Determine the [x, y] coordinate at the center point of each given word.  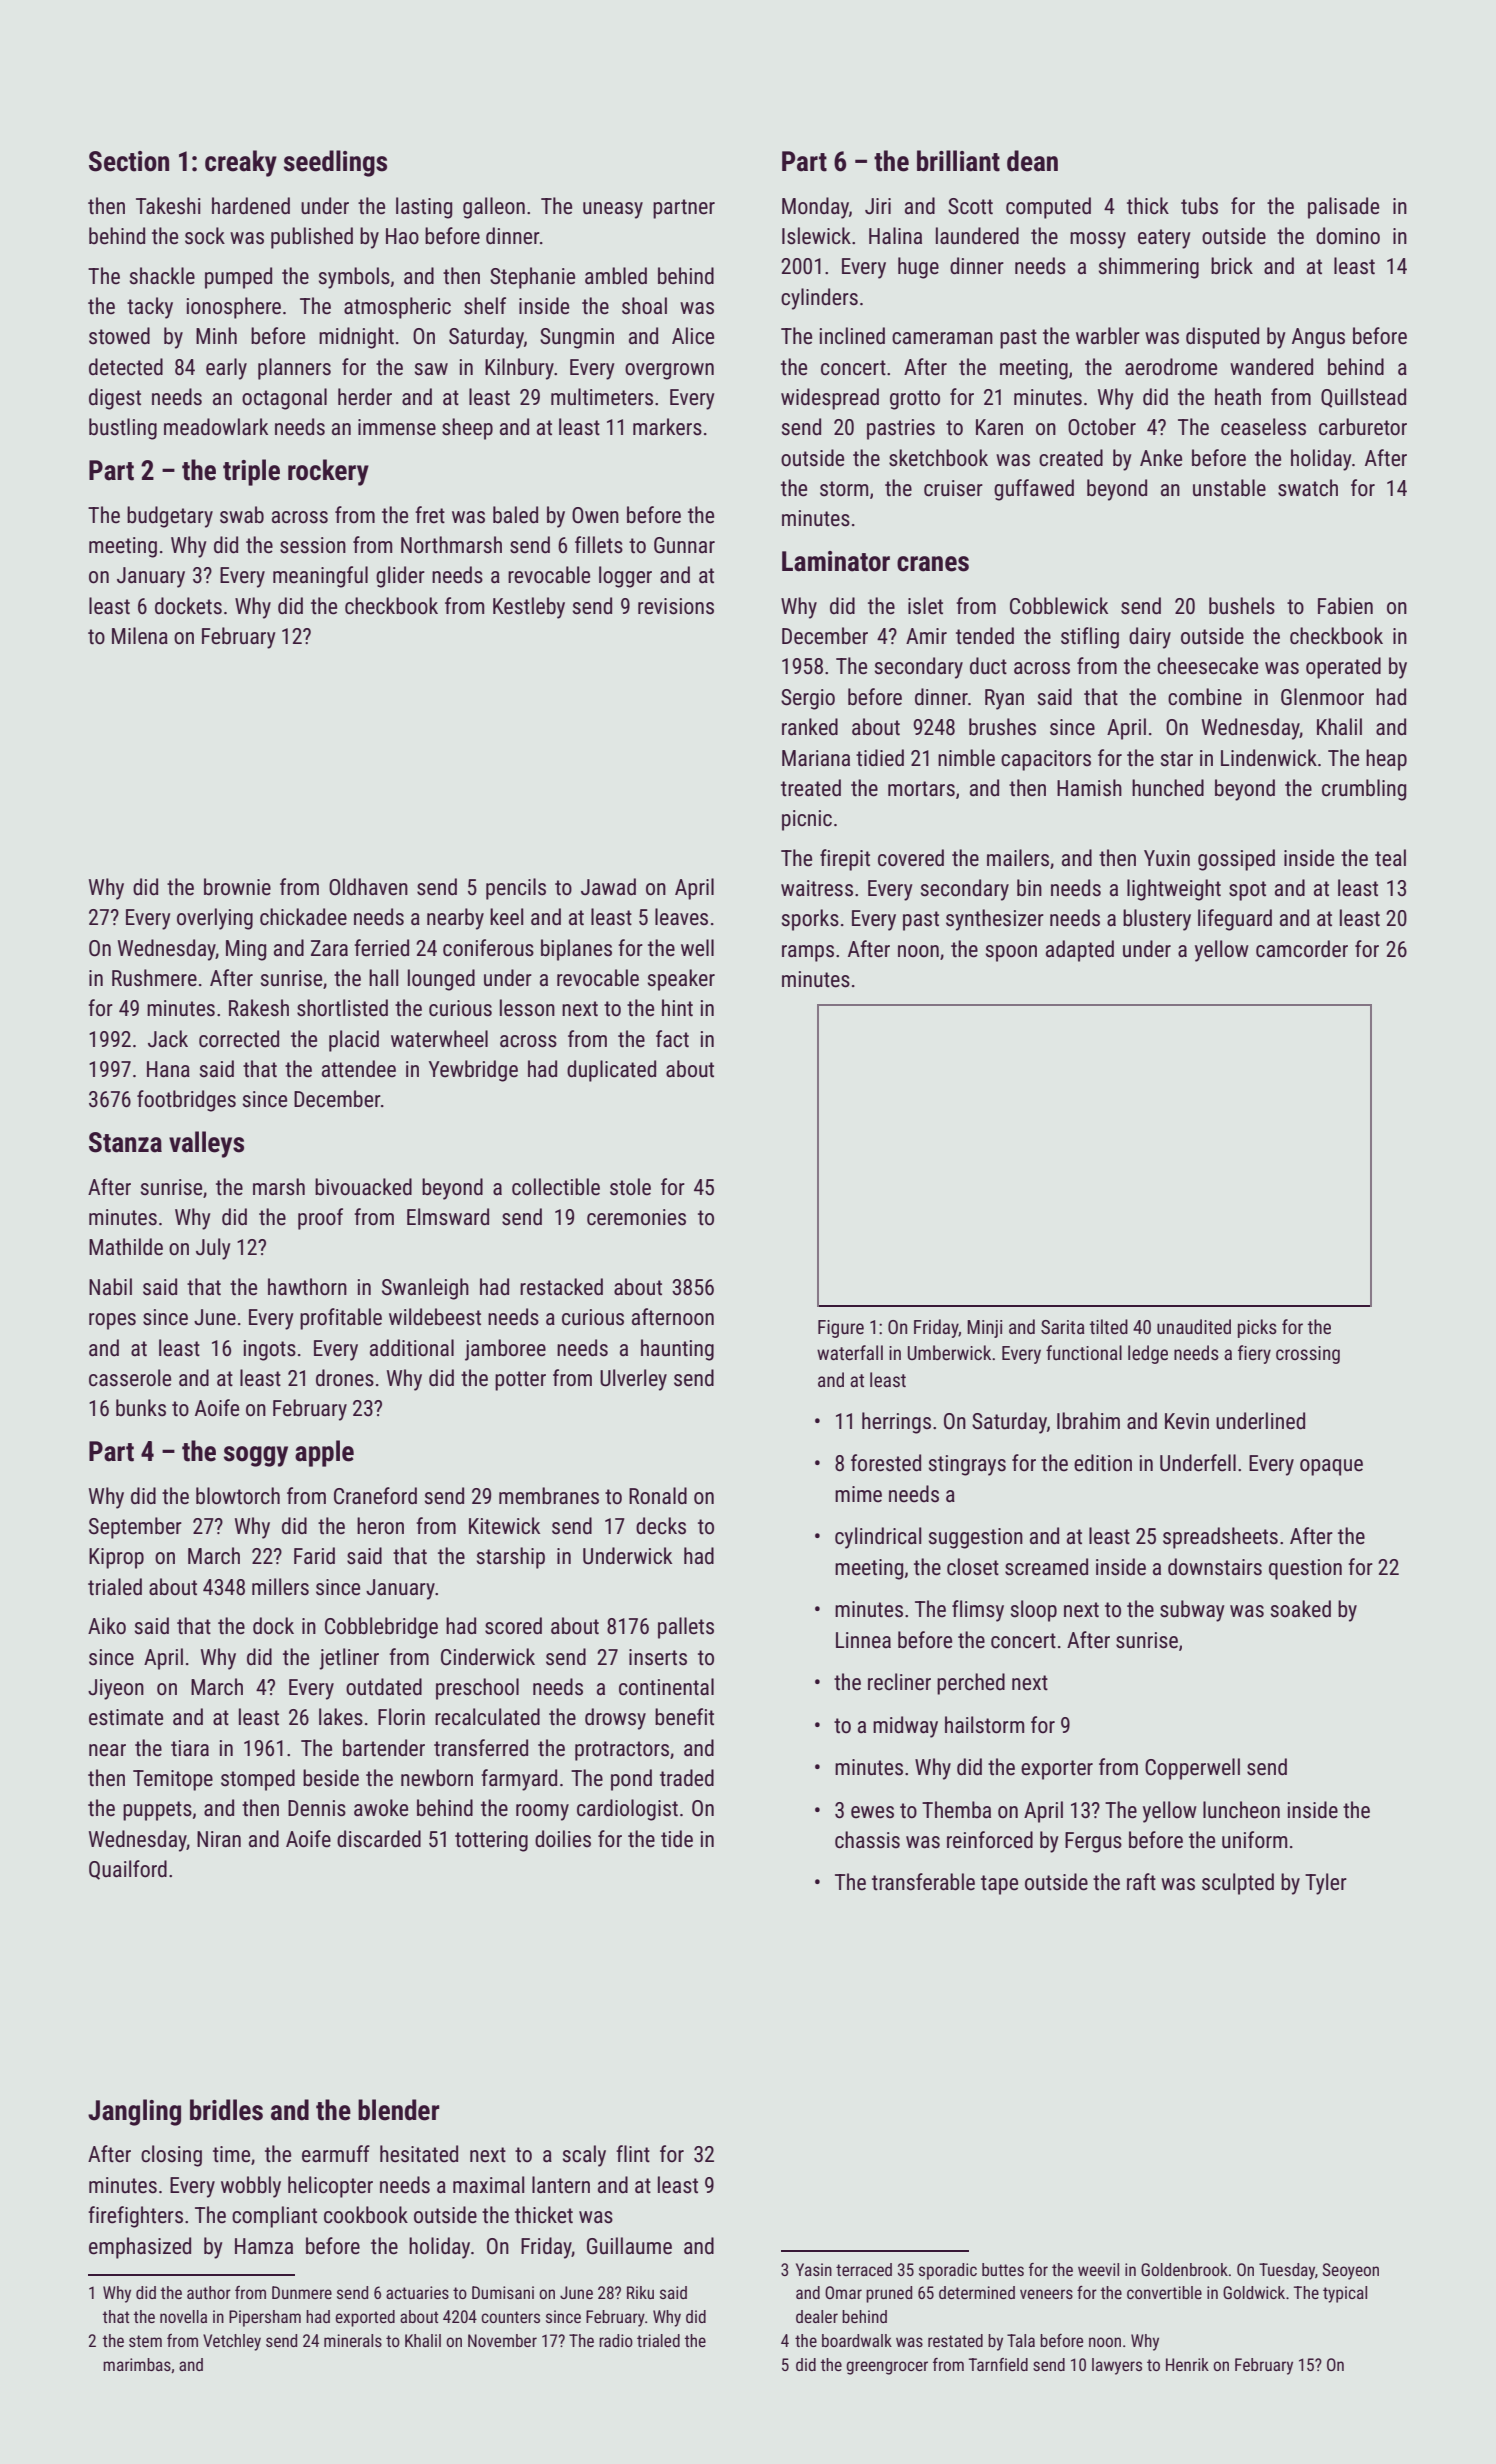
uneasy [613, 210]
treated [811, 788]
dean [1032, 161]
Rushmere [154, 978]
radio [616, 2340]
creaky [241, 163]
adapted [1080, 951]
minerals [353, 2340]
